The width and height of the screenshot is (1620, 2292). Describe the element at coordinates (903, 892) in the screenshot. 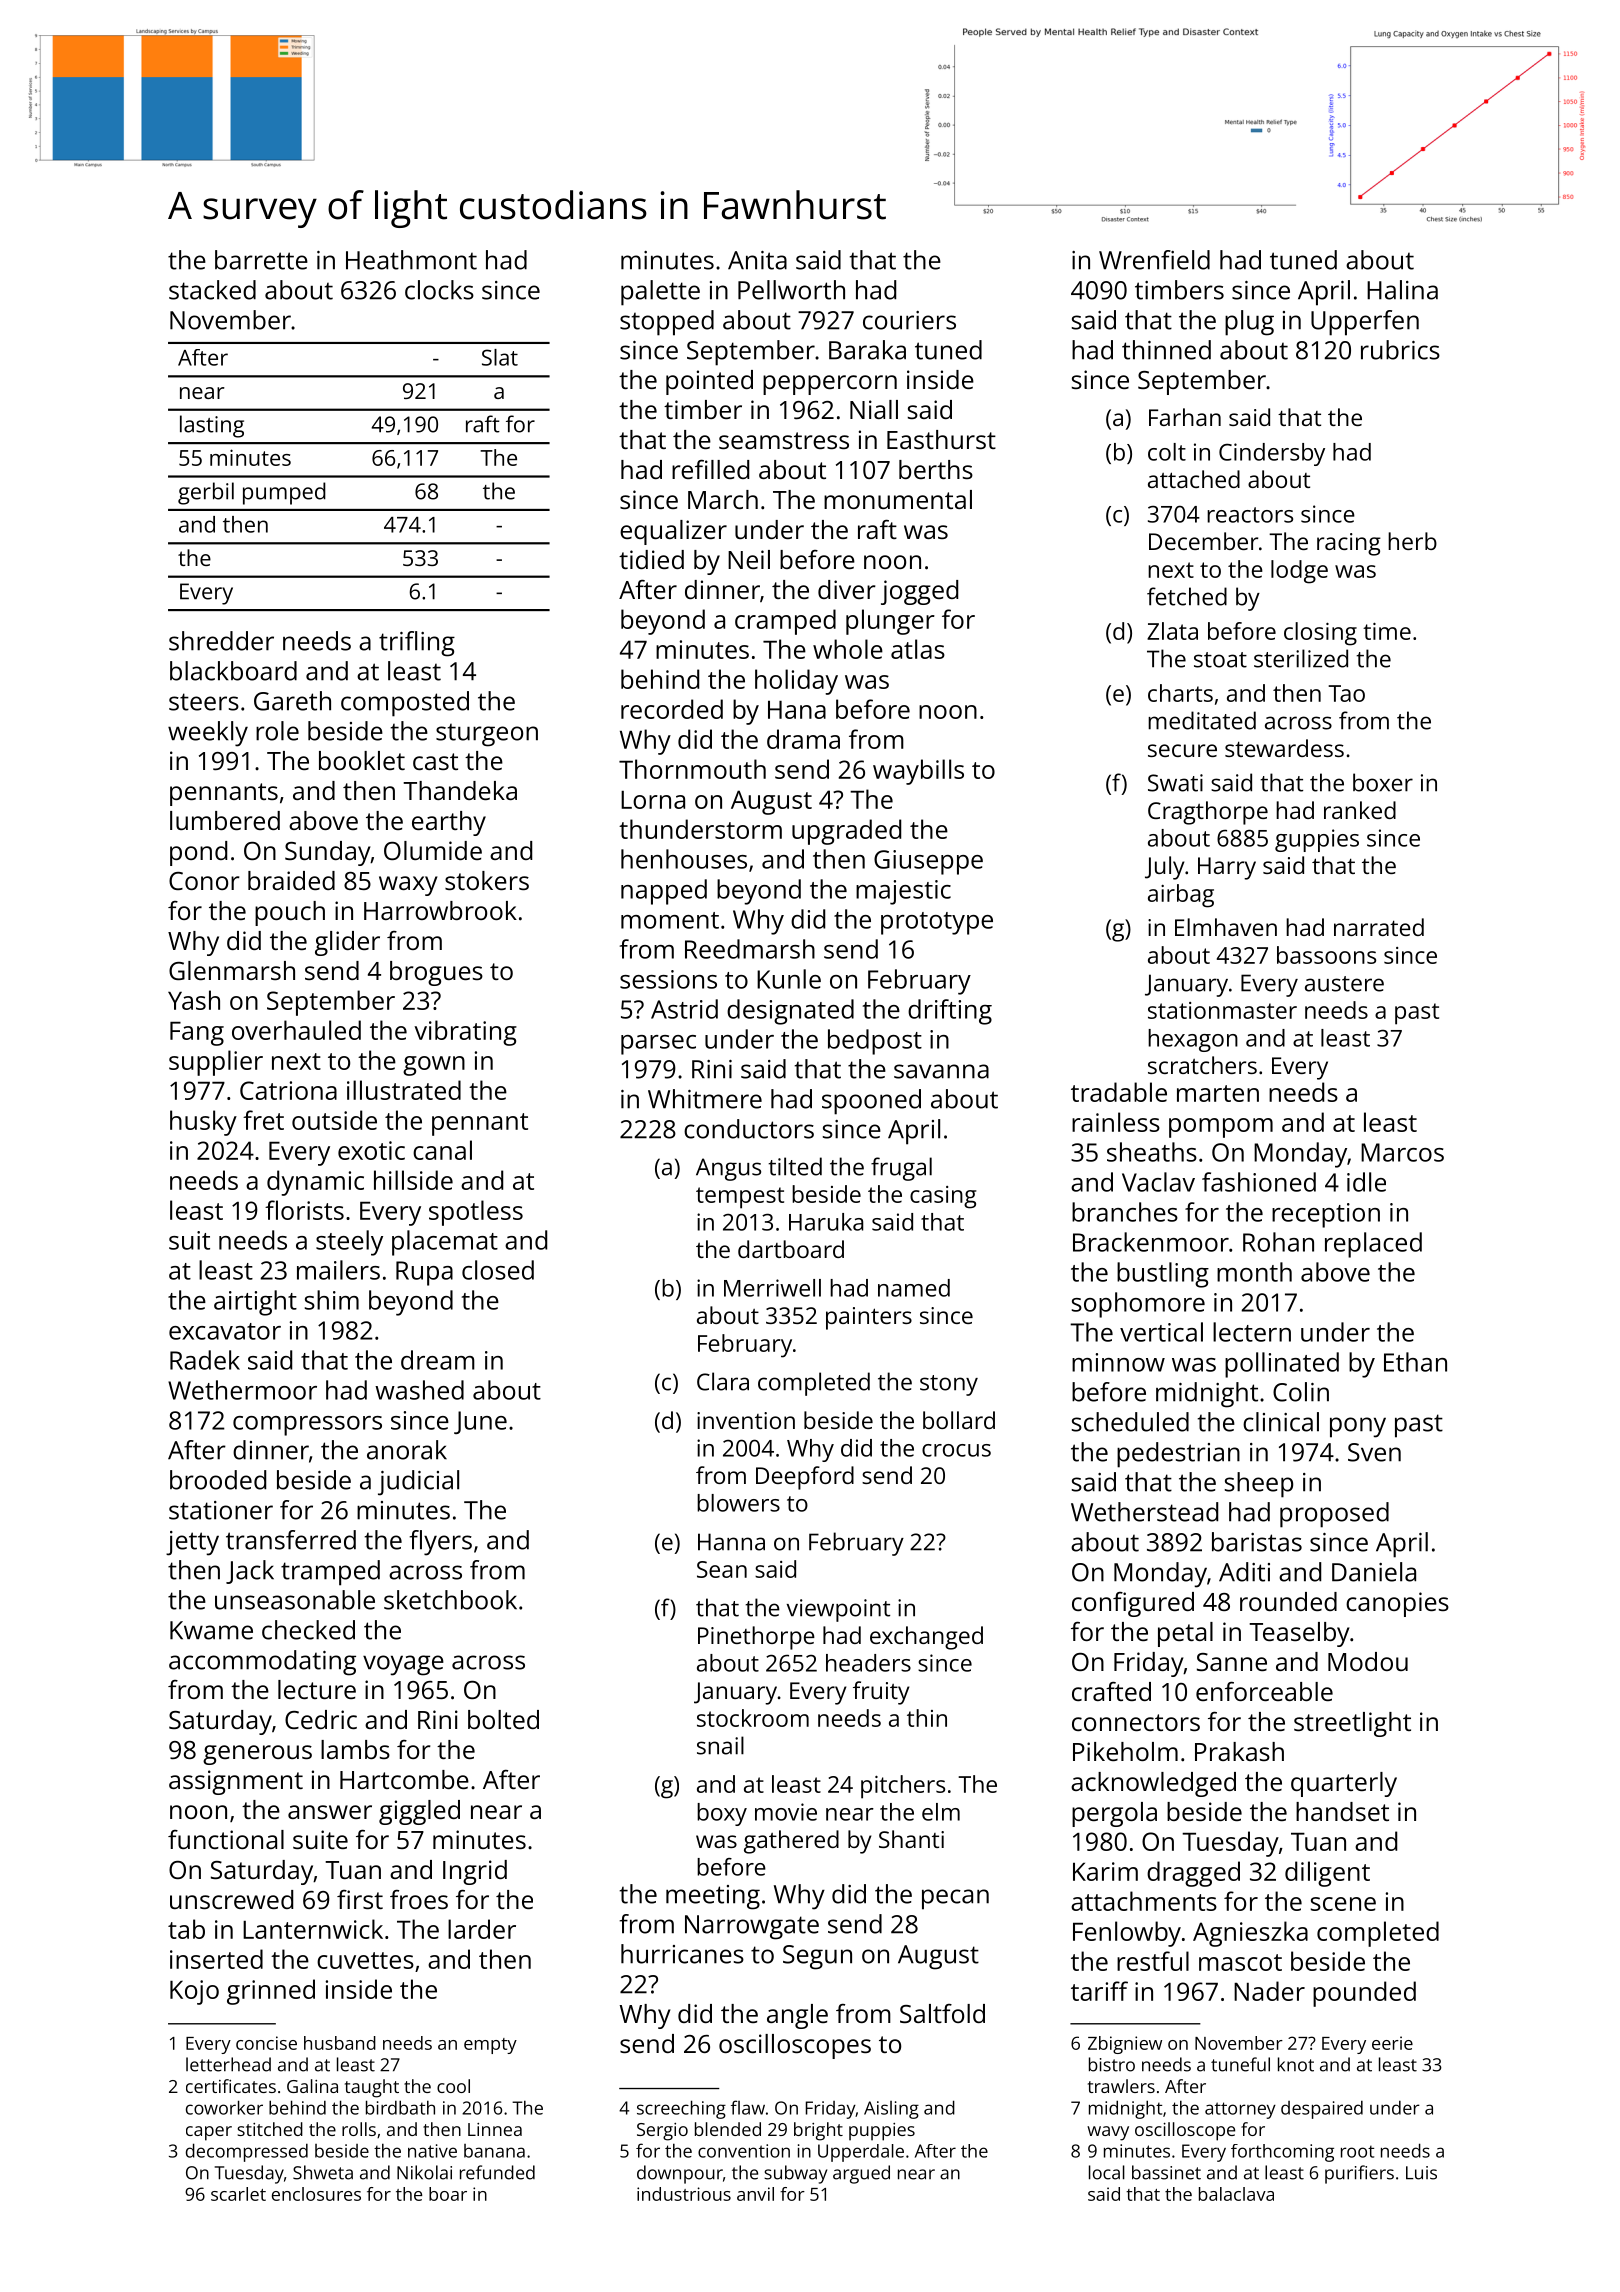

I see `majestic` at that location.
